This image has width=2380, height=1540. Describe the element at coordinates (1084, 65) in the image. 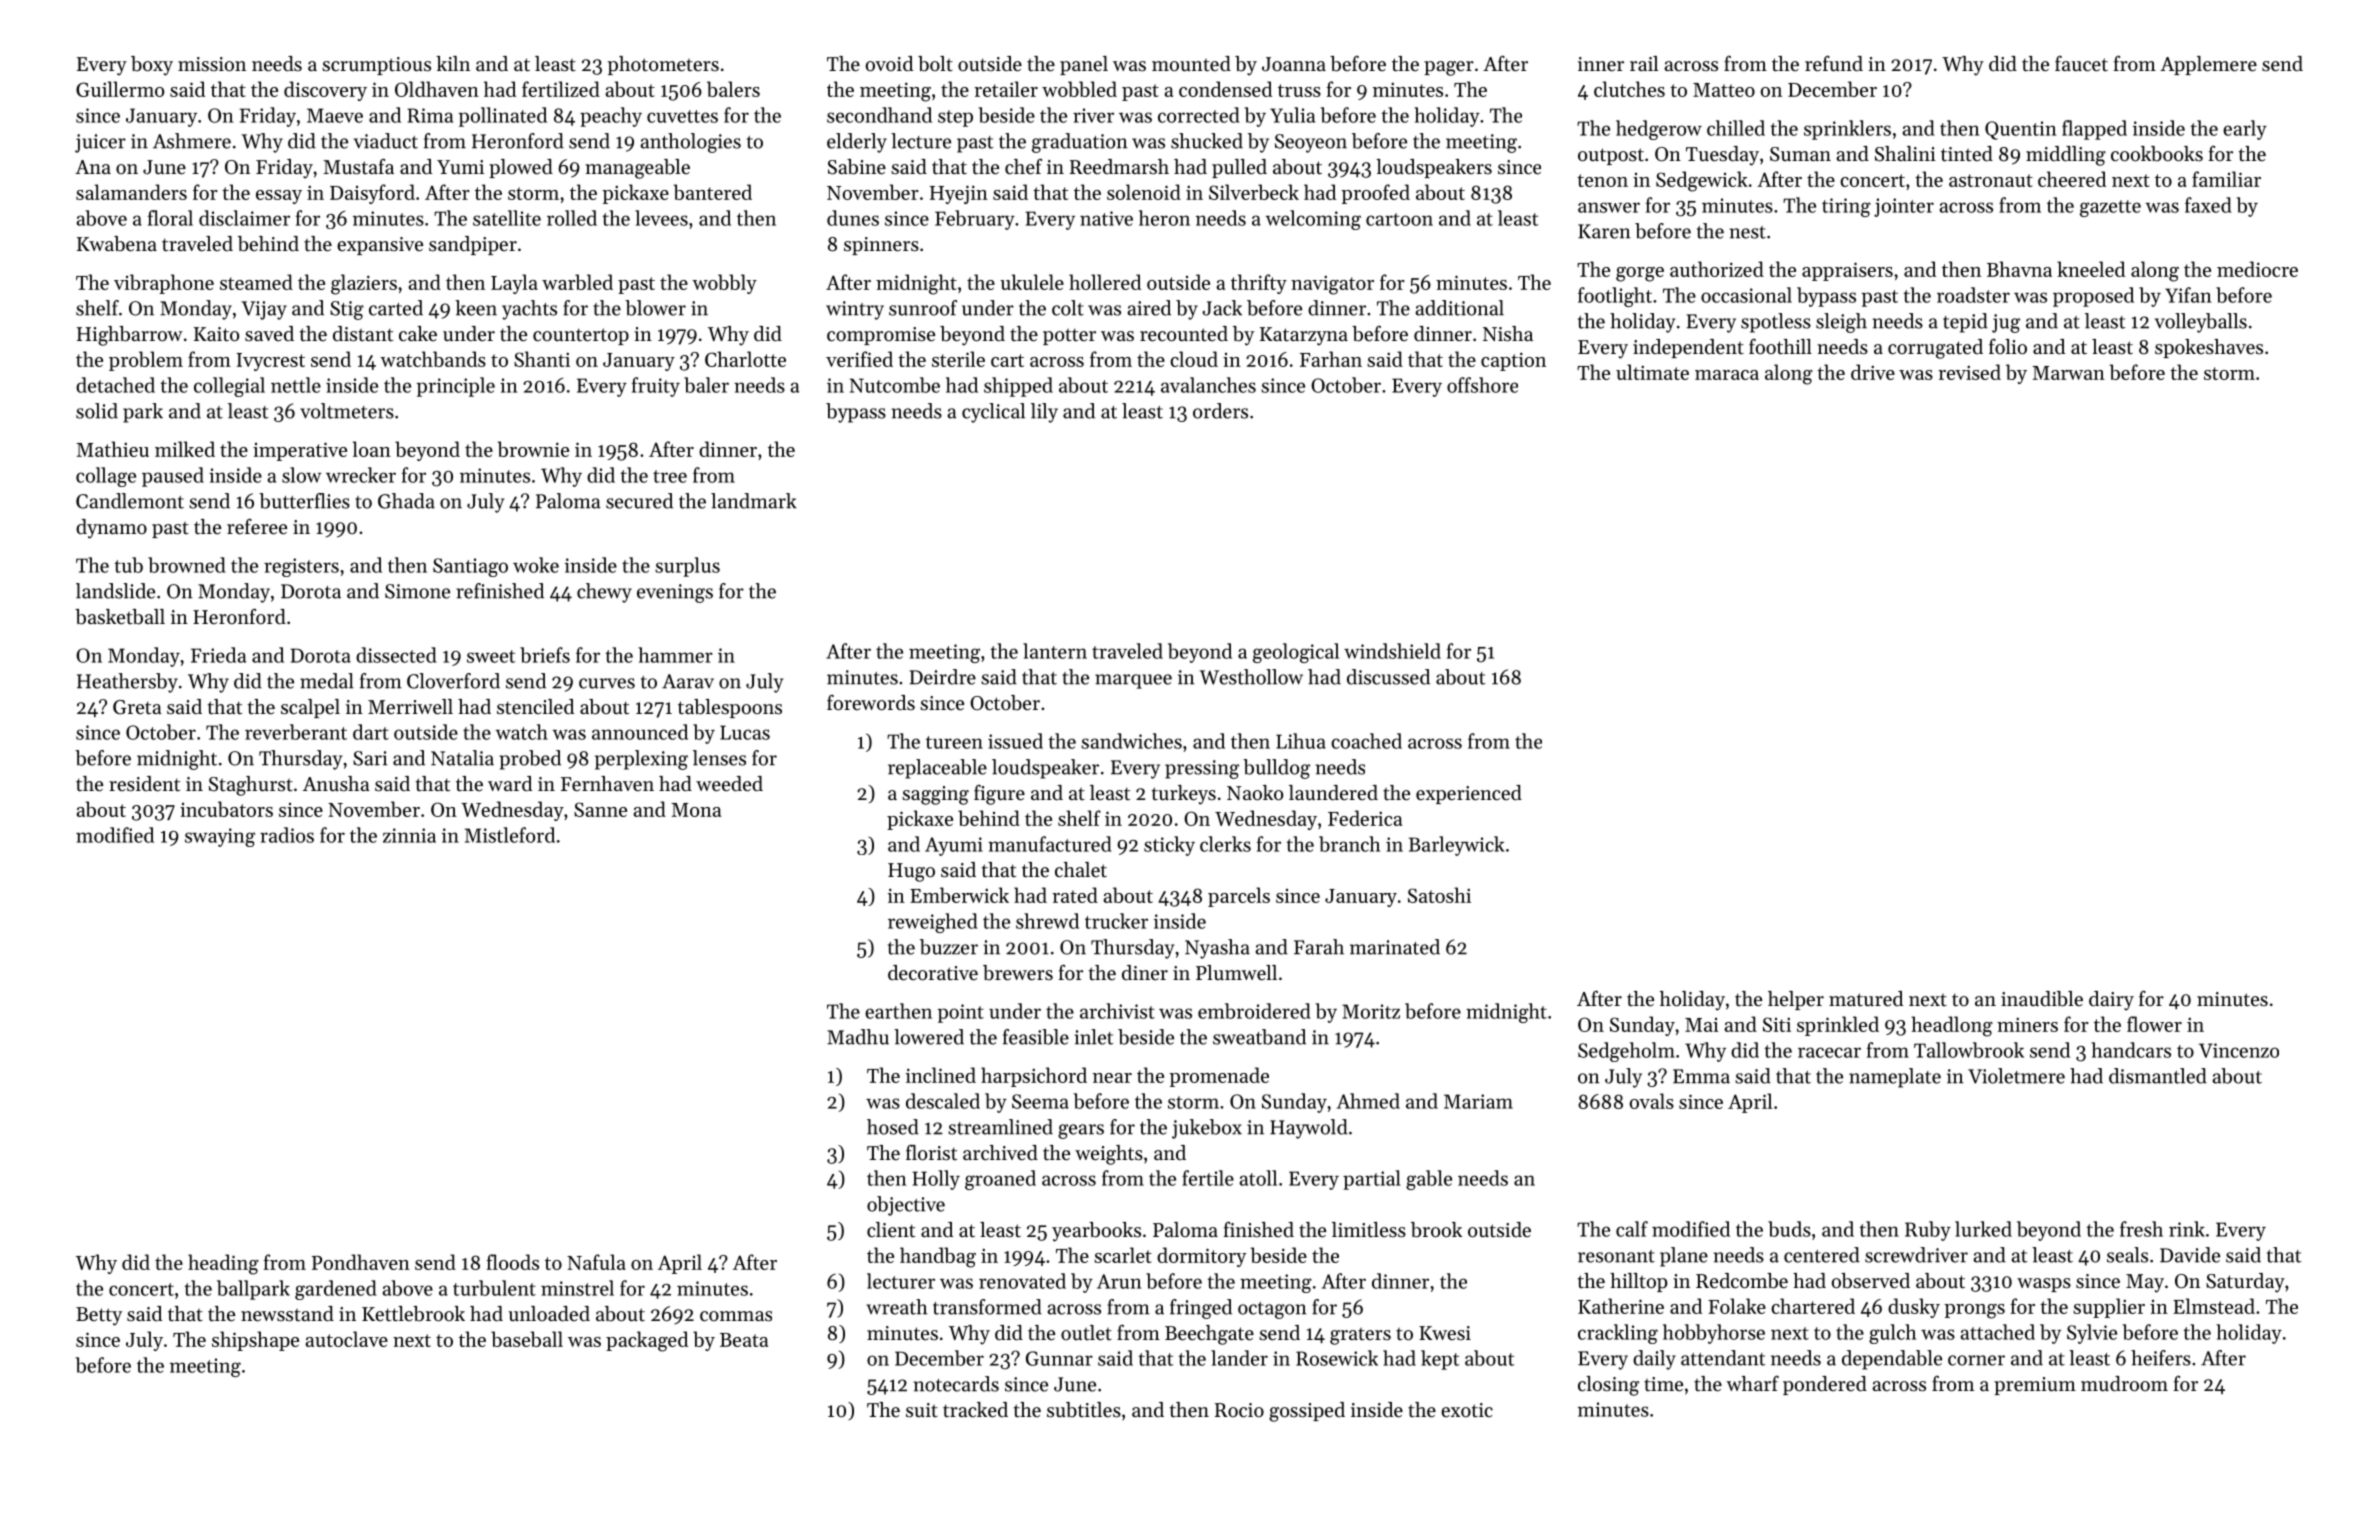

I see `panel` at that location.
